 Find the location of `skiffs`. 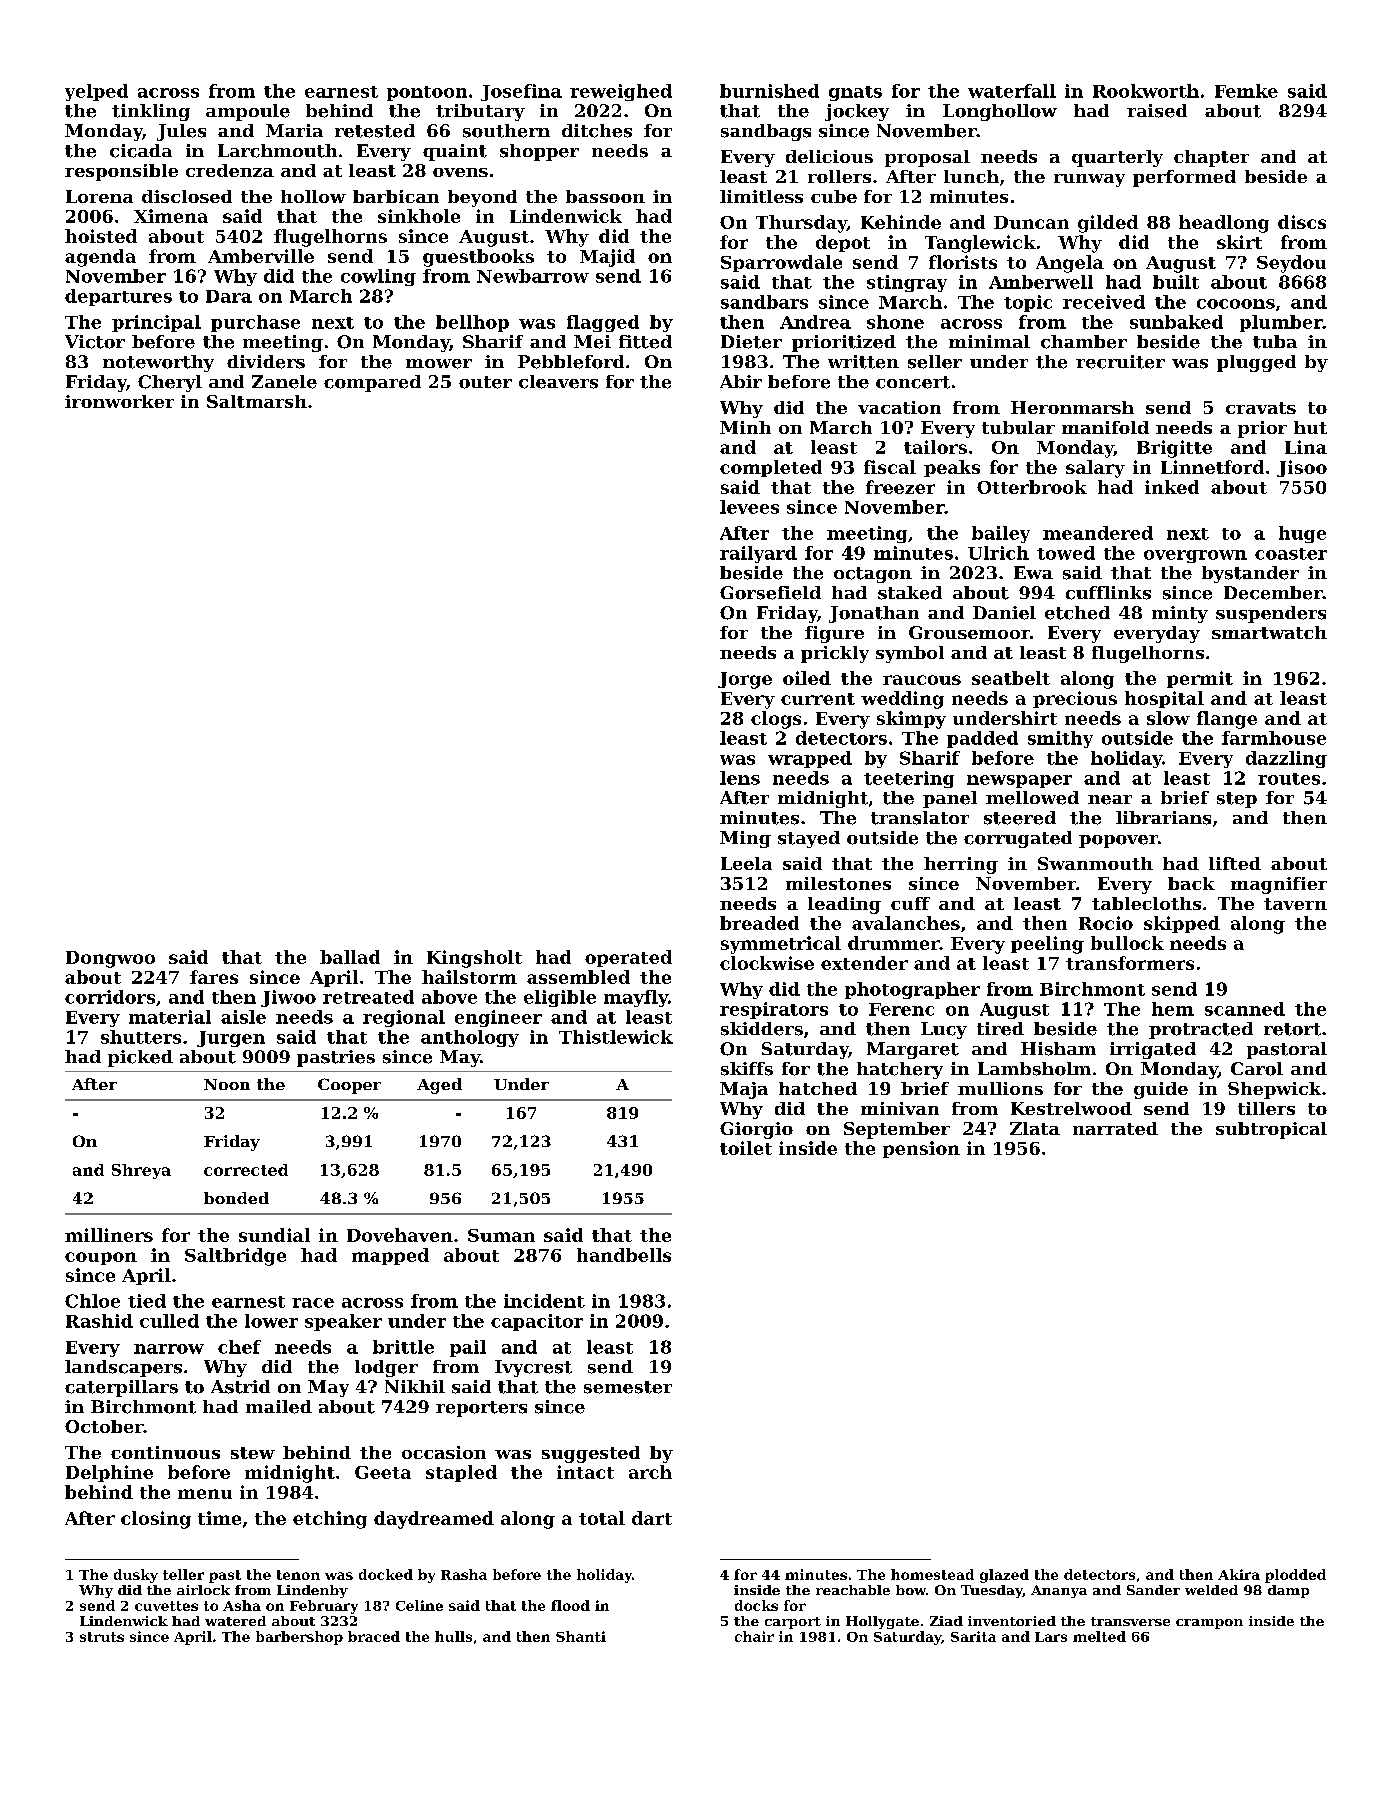

skiffs is located at coordinates (747, 1069).
